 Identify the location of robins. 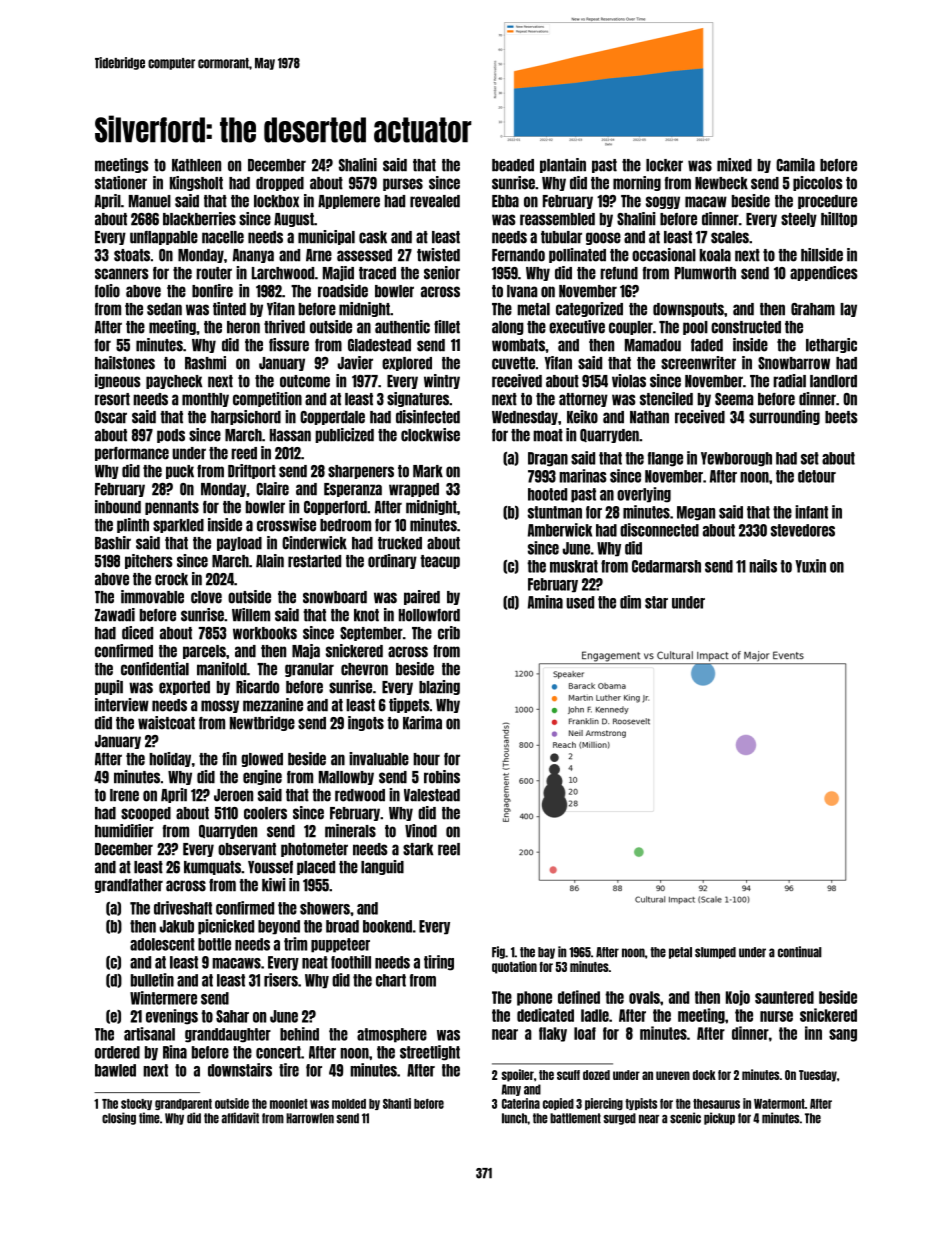
(442, 777).
